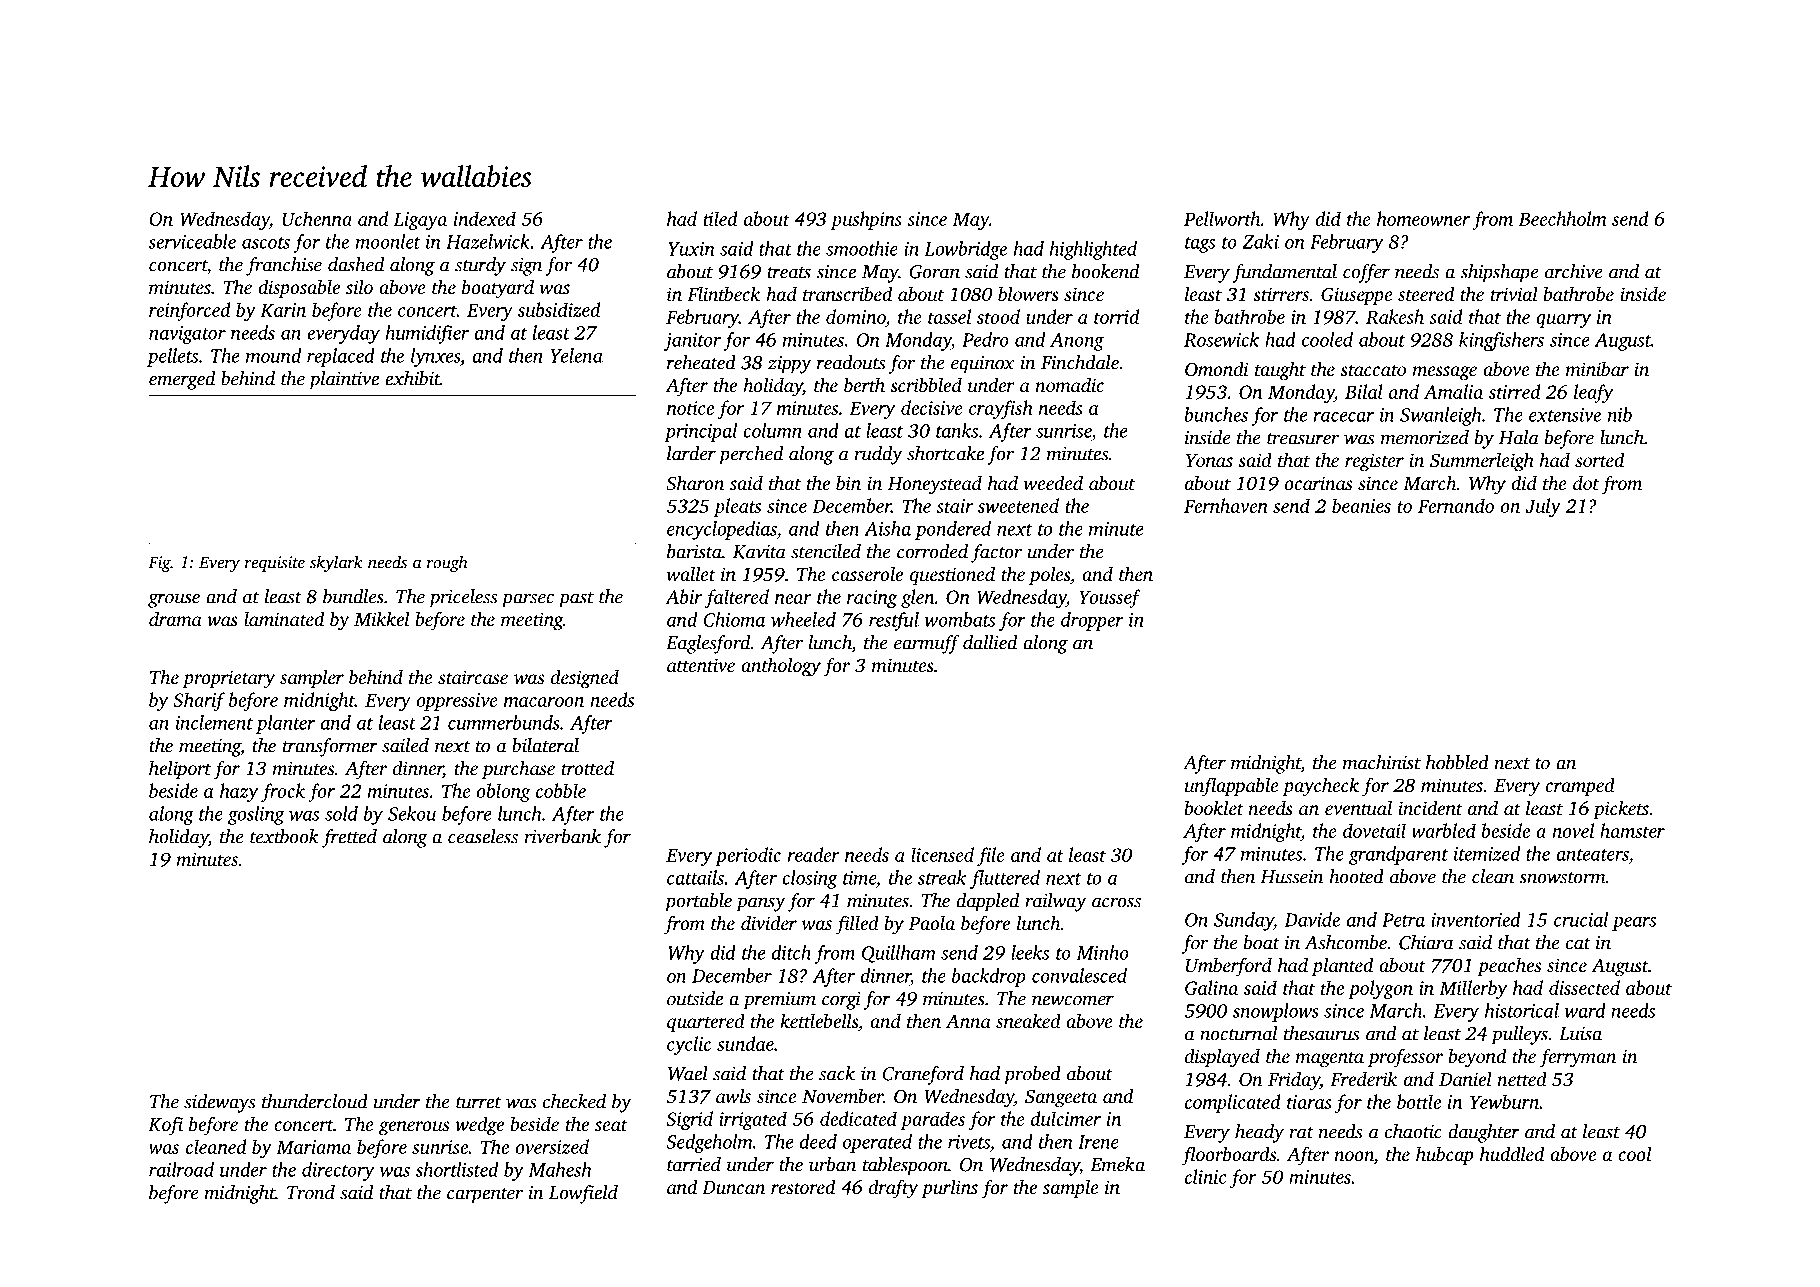 The width and height of the screenshot is (1820, 1287). I want to click on itemized, so click(1486, 853).
